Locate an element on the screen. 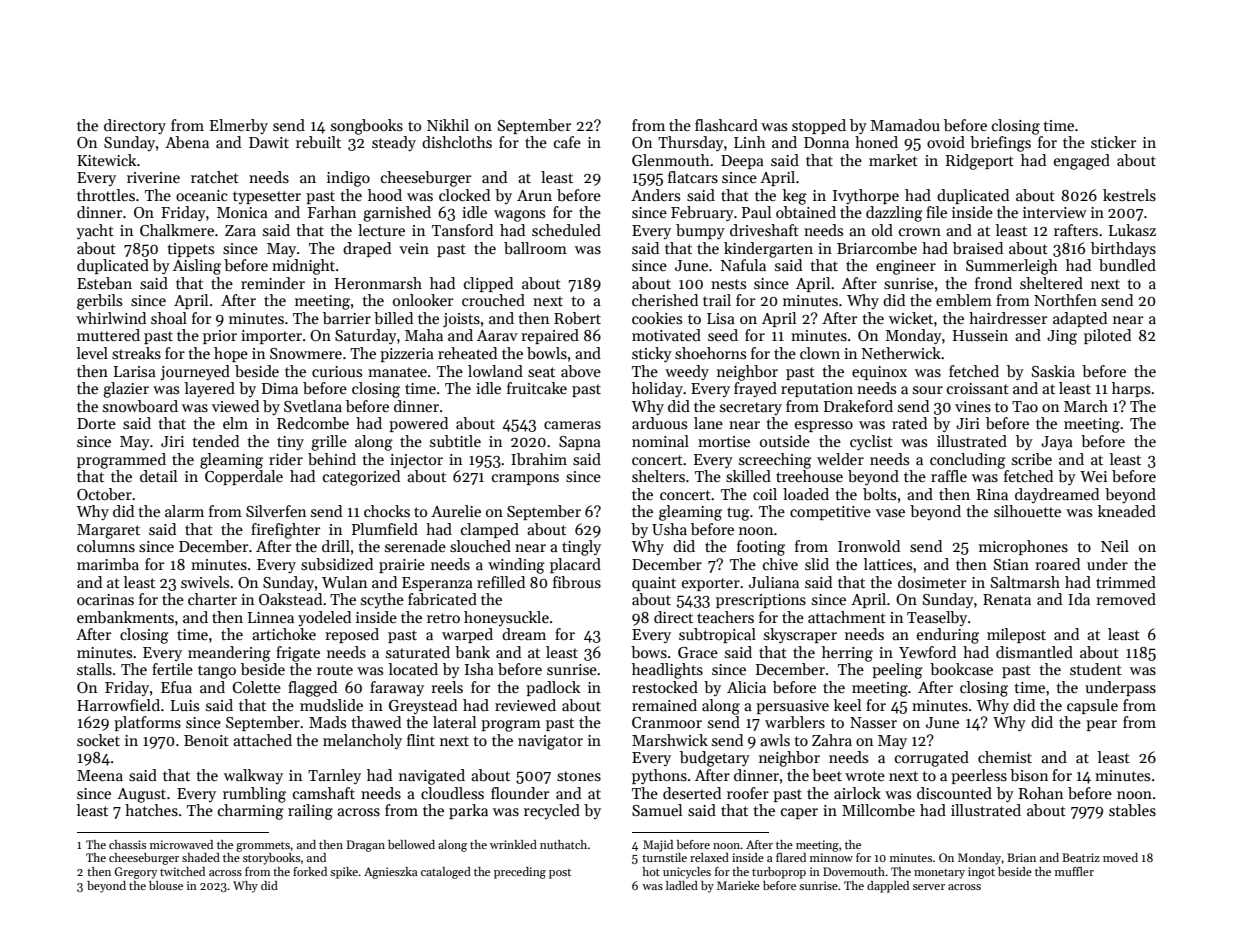  coil is located at coordinates (765, 494).
